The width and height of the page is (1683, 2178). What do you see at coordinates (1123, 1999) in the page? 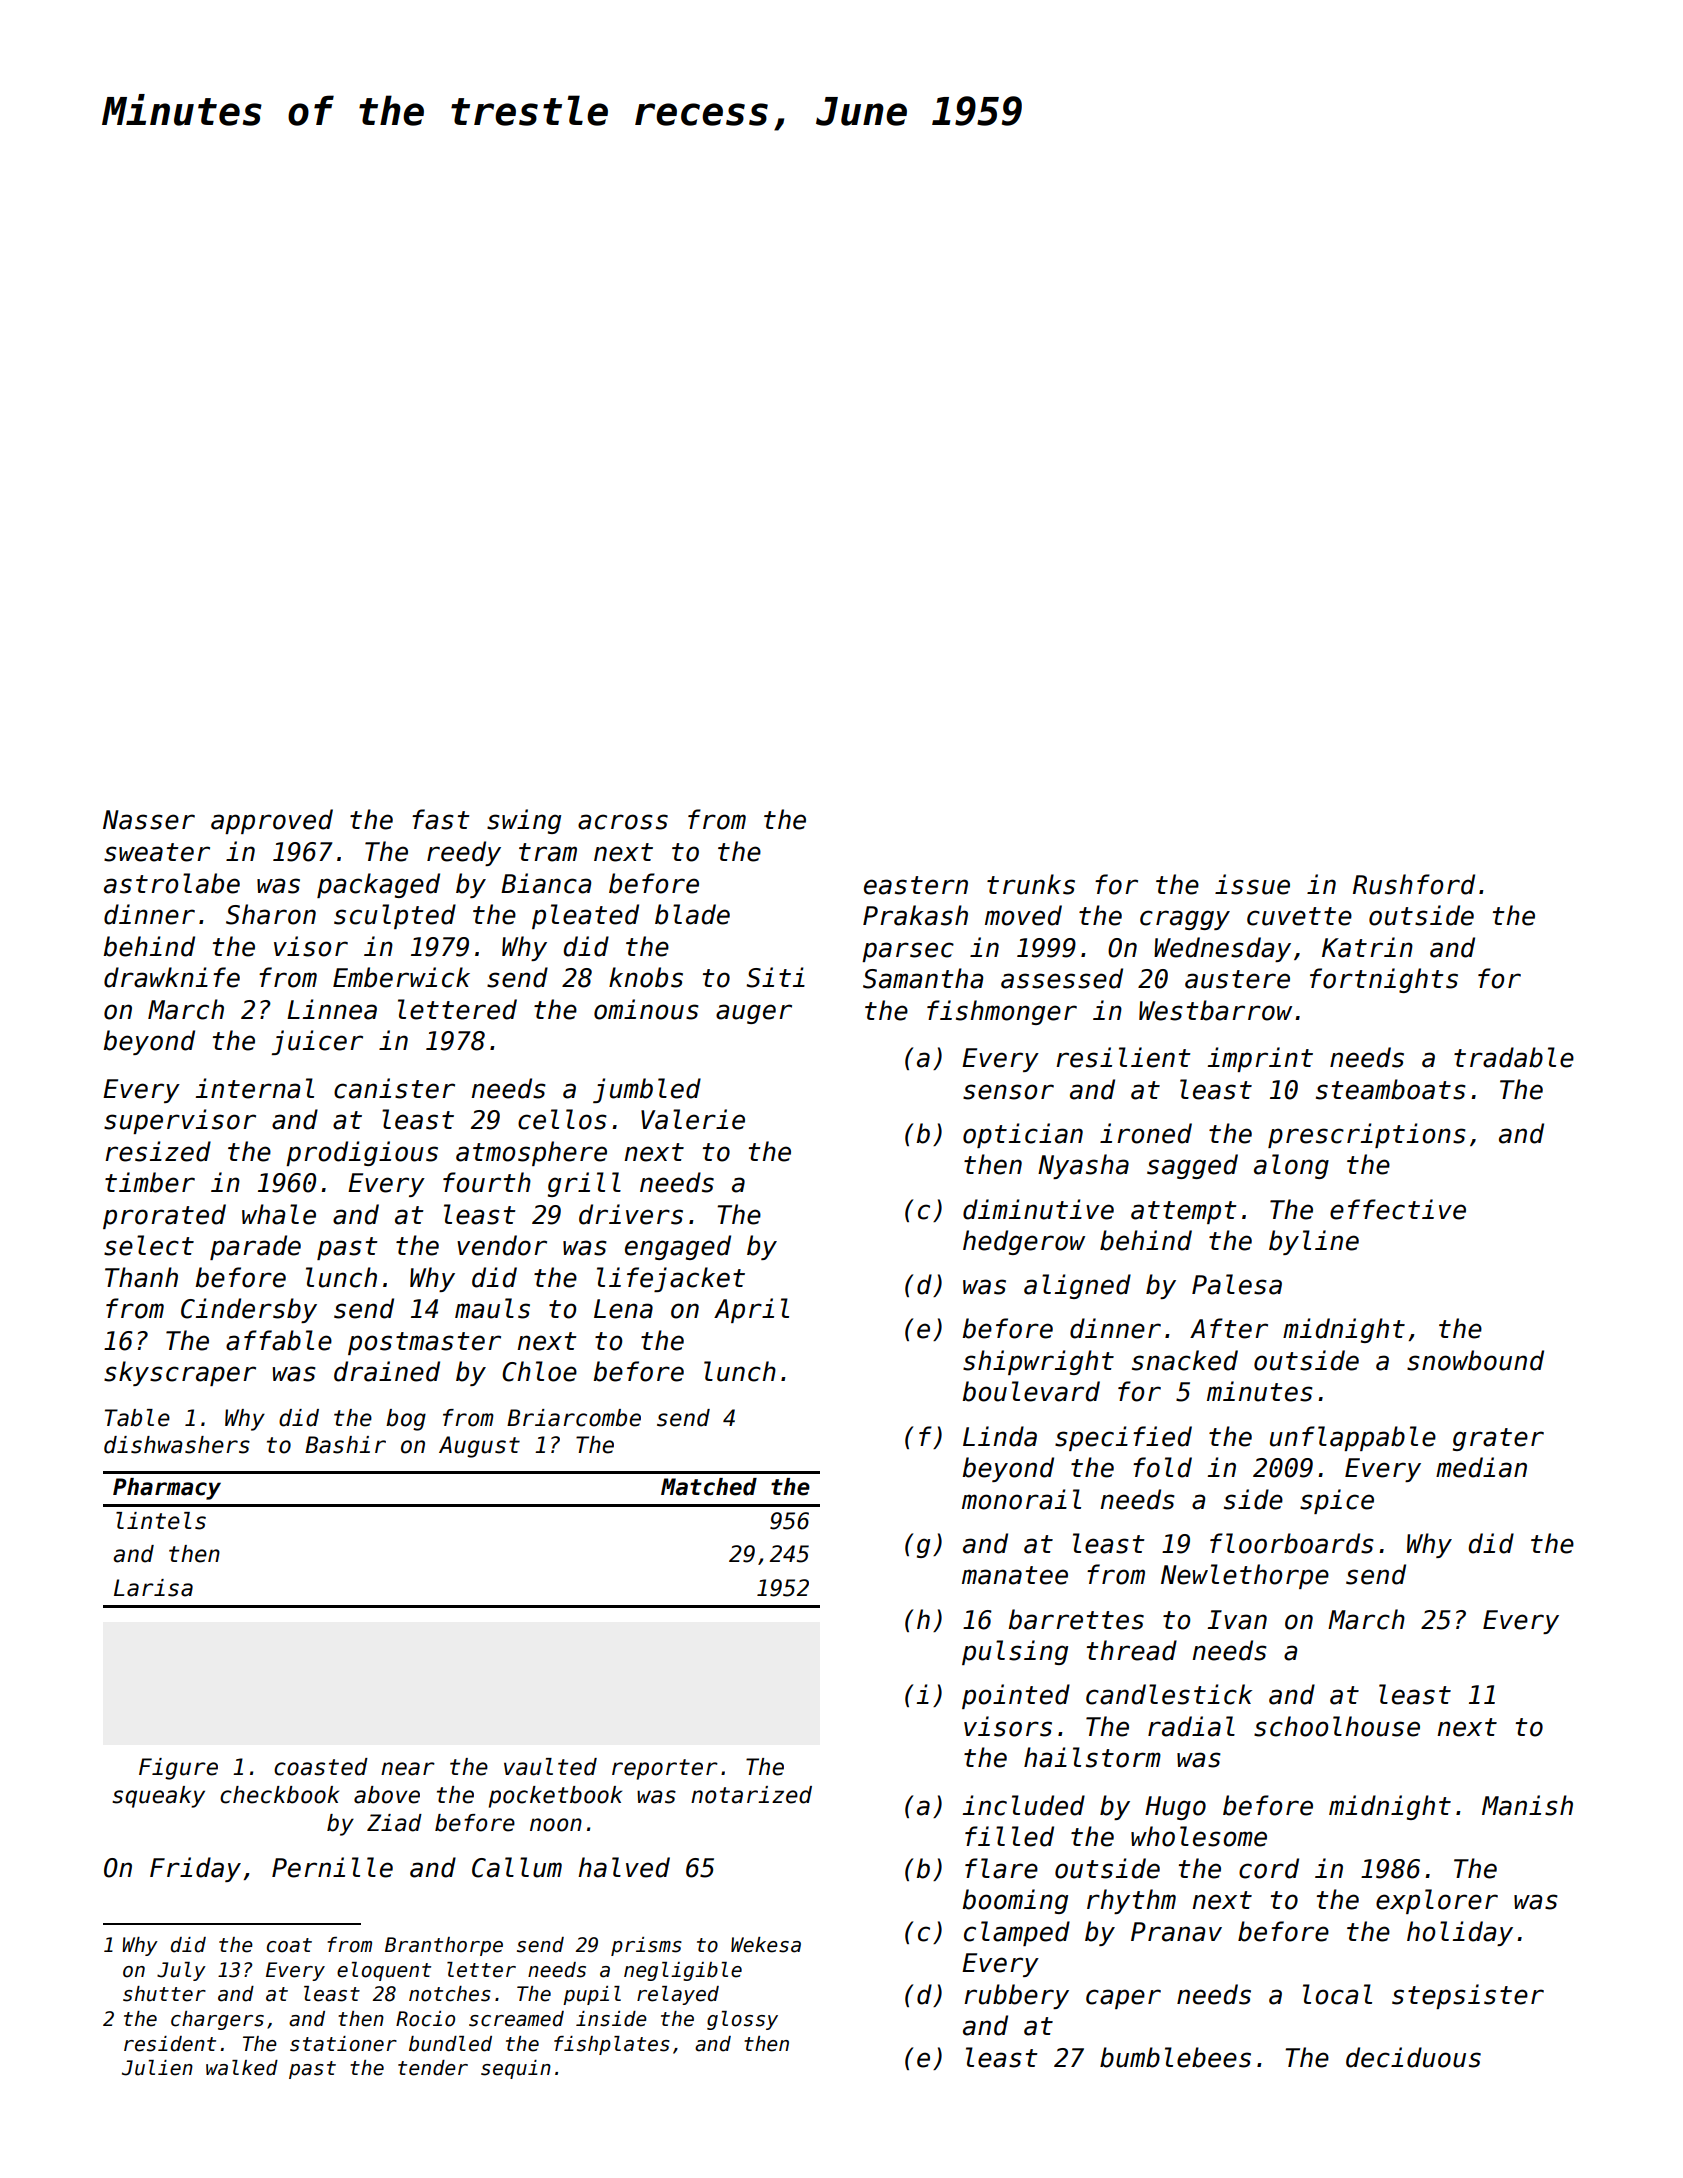
I see `caper` at bounding box center [1123, 1999].
